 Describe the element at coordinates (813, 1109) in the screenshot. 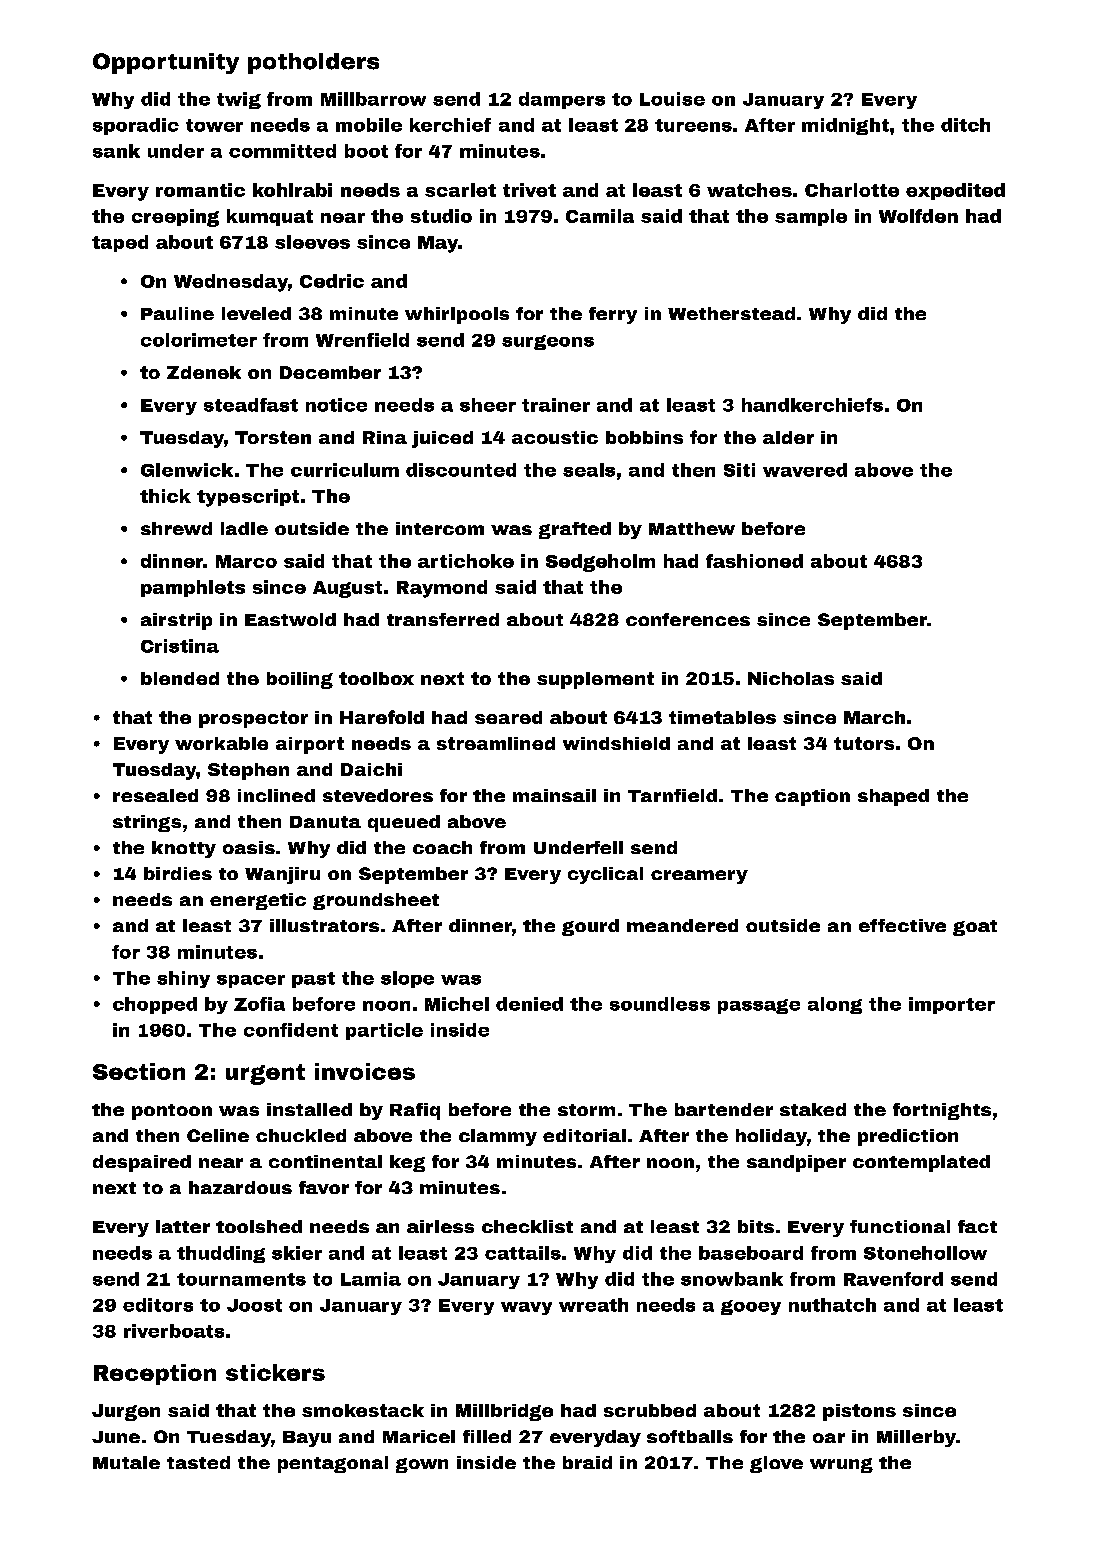

I see `staked` at that location.
